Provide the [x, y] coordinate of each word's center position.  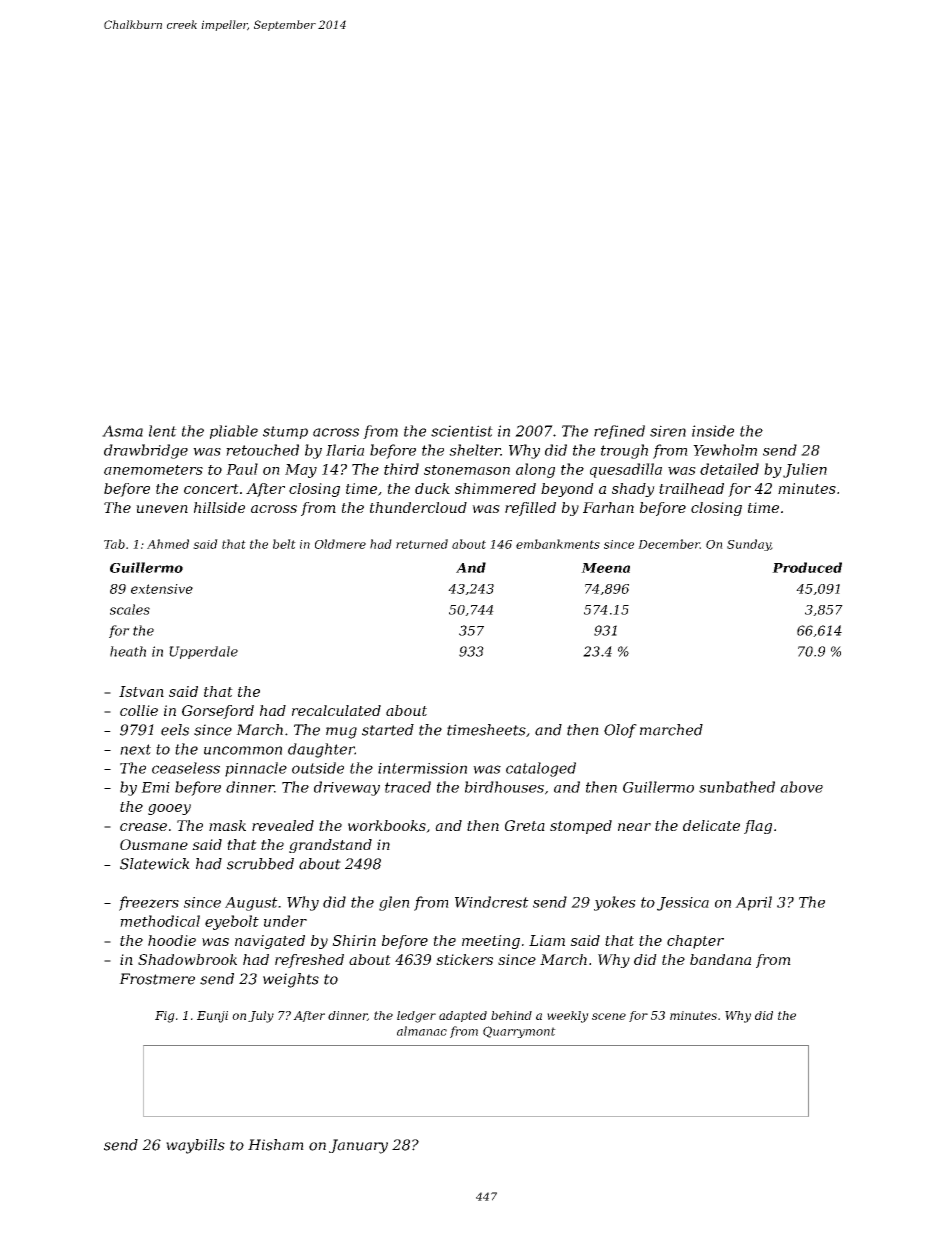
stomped [581, 827]
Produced [807, 567]
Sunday [749, 545]
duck [432, 488]
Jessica [683, 904]
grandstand [330, 846]
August [251, 904]
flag [758, 827]
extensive [162, 589]
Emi [155, 787]
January [358, 1146]
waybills [195, 1146]
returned [422, 544]
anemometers [153, 470]
